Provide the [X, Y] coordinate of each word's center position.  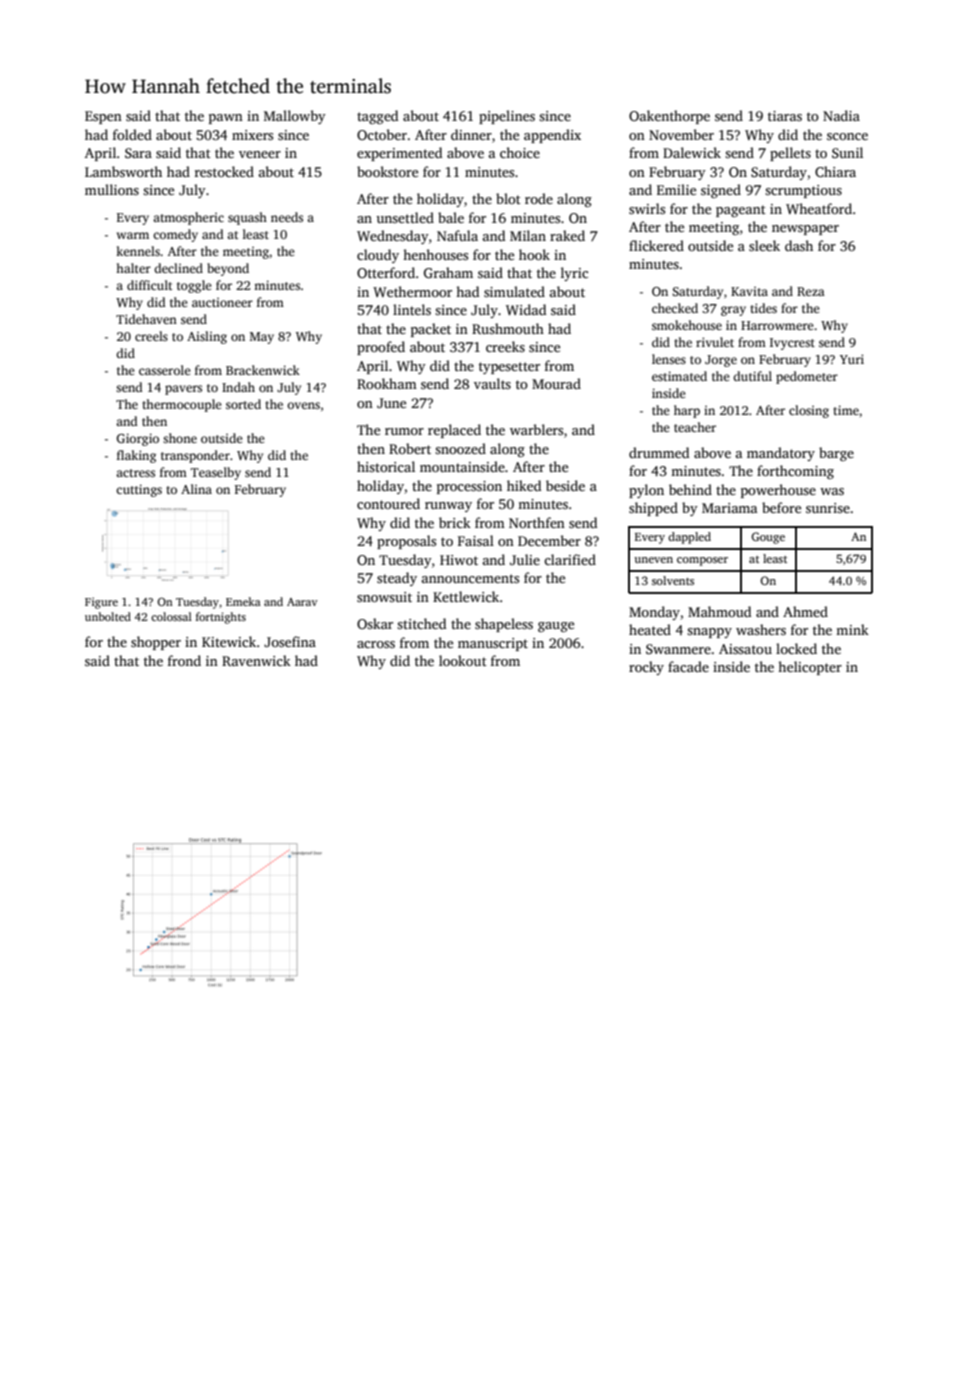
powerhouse [778, 491]
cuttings [139, 490]
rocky [646, 668]
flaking [136, 456]
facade [688, 666]
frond [184, 660]
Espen [103, 117]
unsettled [405, 217]
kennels [138, 251]
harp [687, 411]
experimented [399, 154]
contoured [388, 503]
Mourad [556, 383]
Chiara [835, 171]
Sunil [847, 152]
